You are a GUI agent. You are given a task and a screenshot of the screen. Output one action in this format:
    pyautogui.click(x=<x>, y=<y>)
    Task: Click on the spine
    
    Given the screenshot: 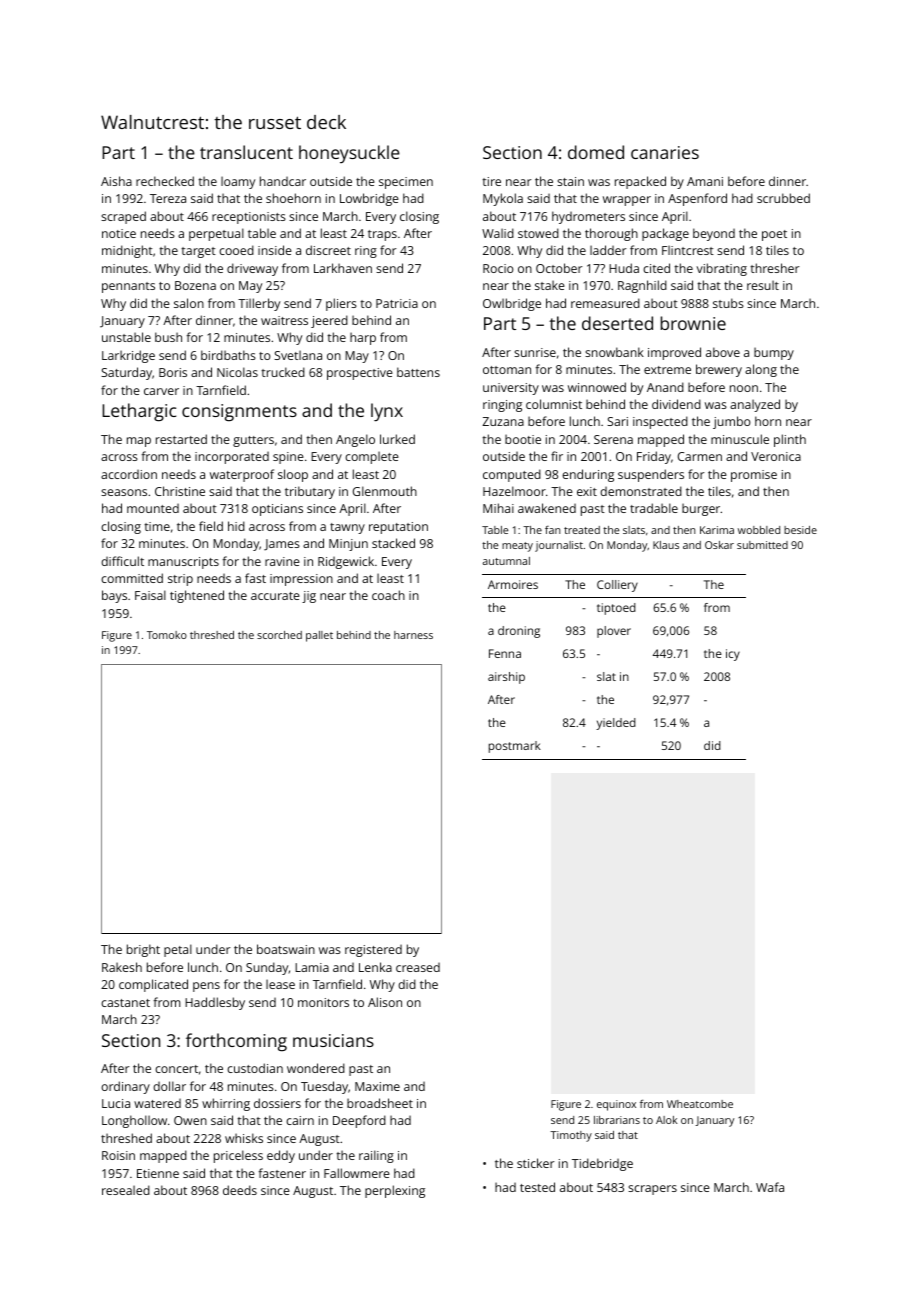 What is the action you would take?
    pyautogui.click(x=288, y=458)
